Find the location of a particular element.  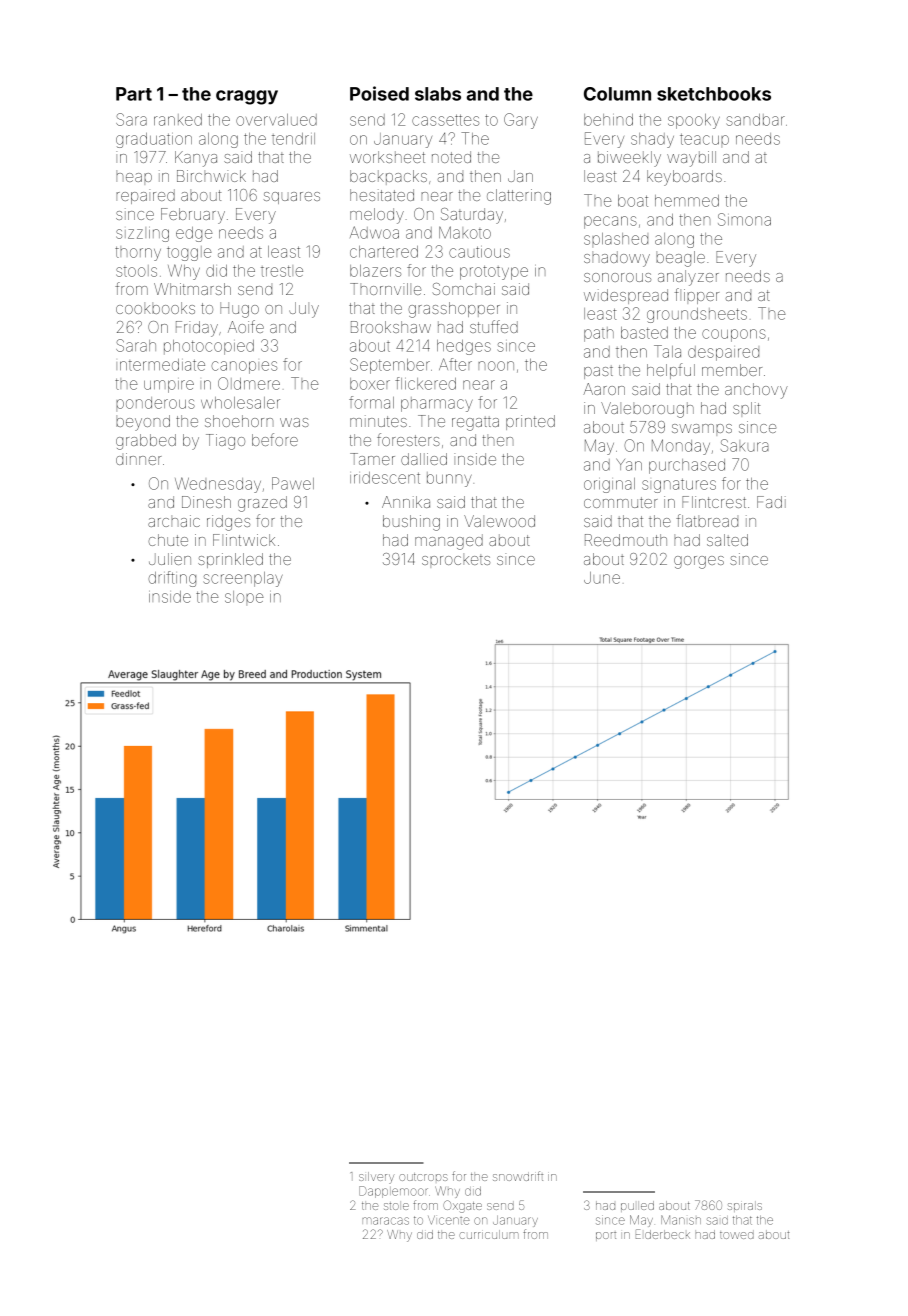

gorges is located at coordinates (699, 562).
